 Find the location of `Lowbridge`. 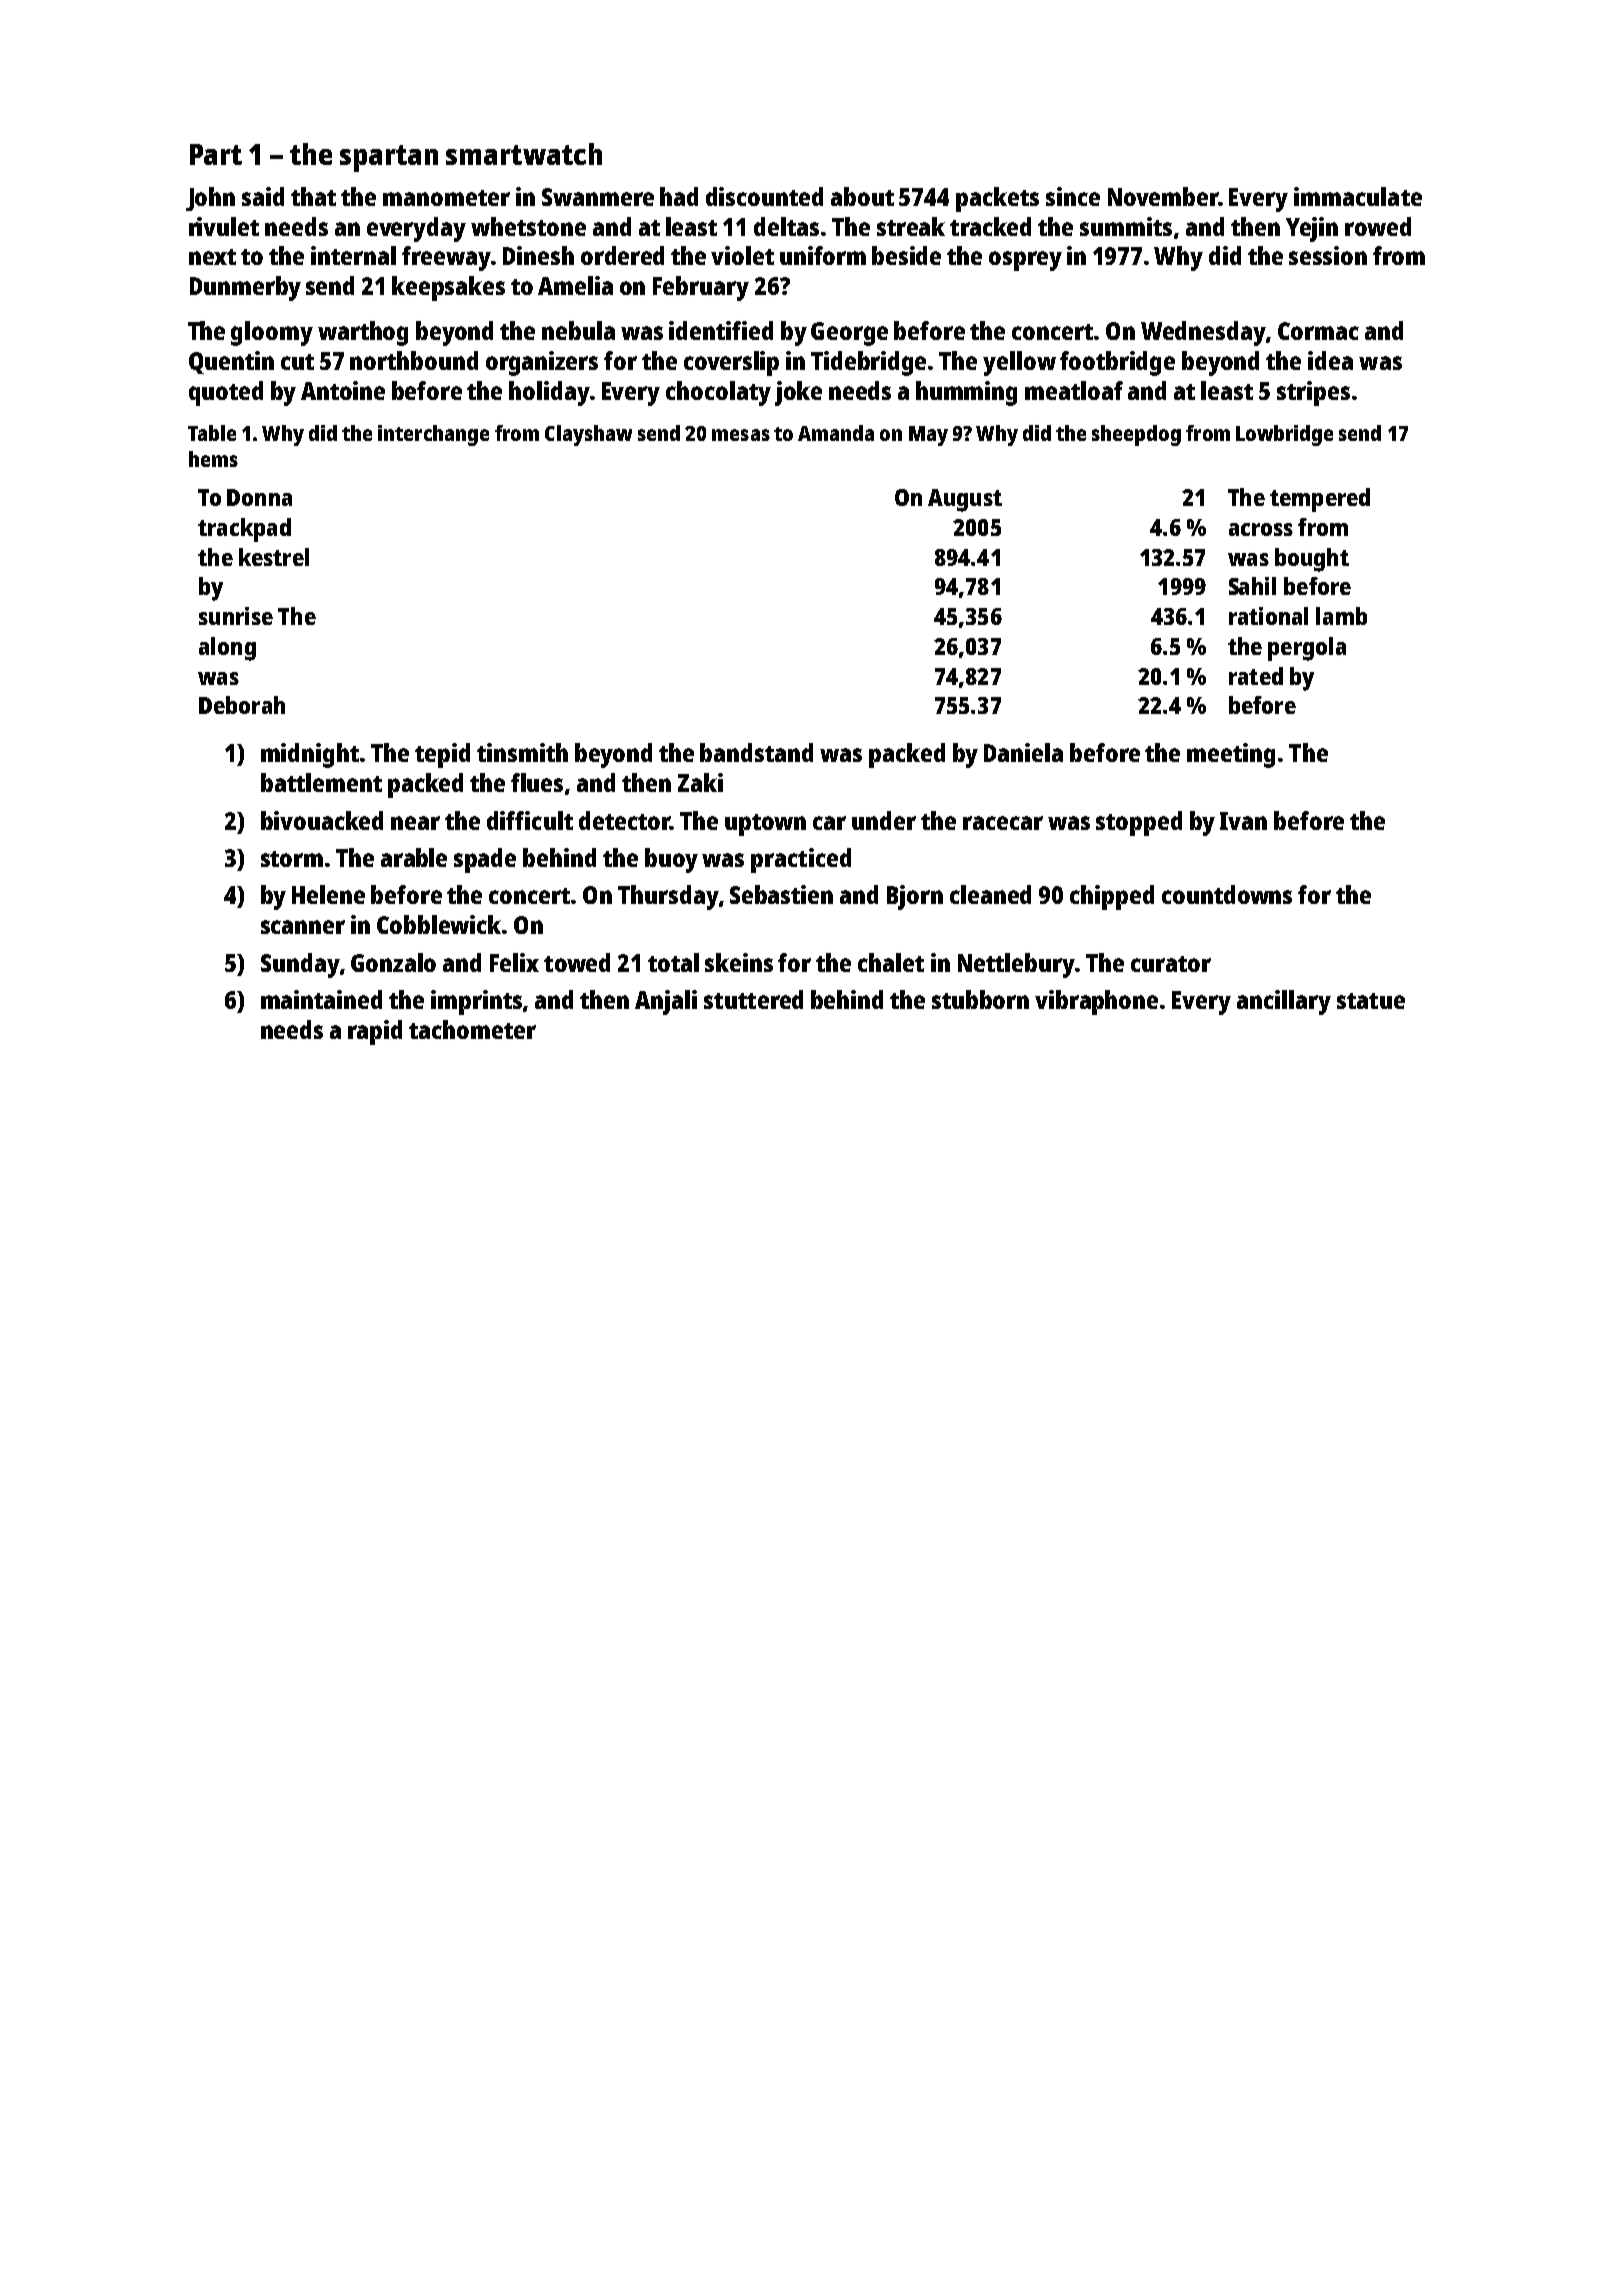

Lowbridge is located at coordinates (1284, 435).
